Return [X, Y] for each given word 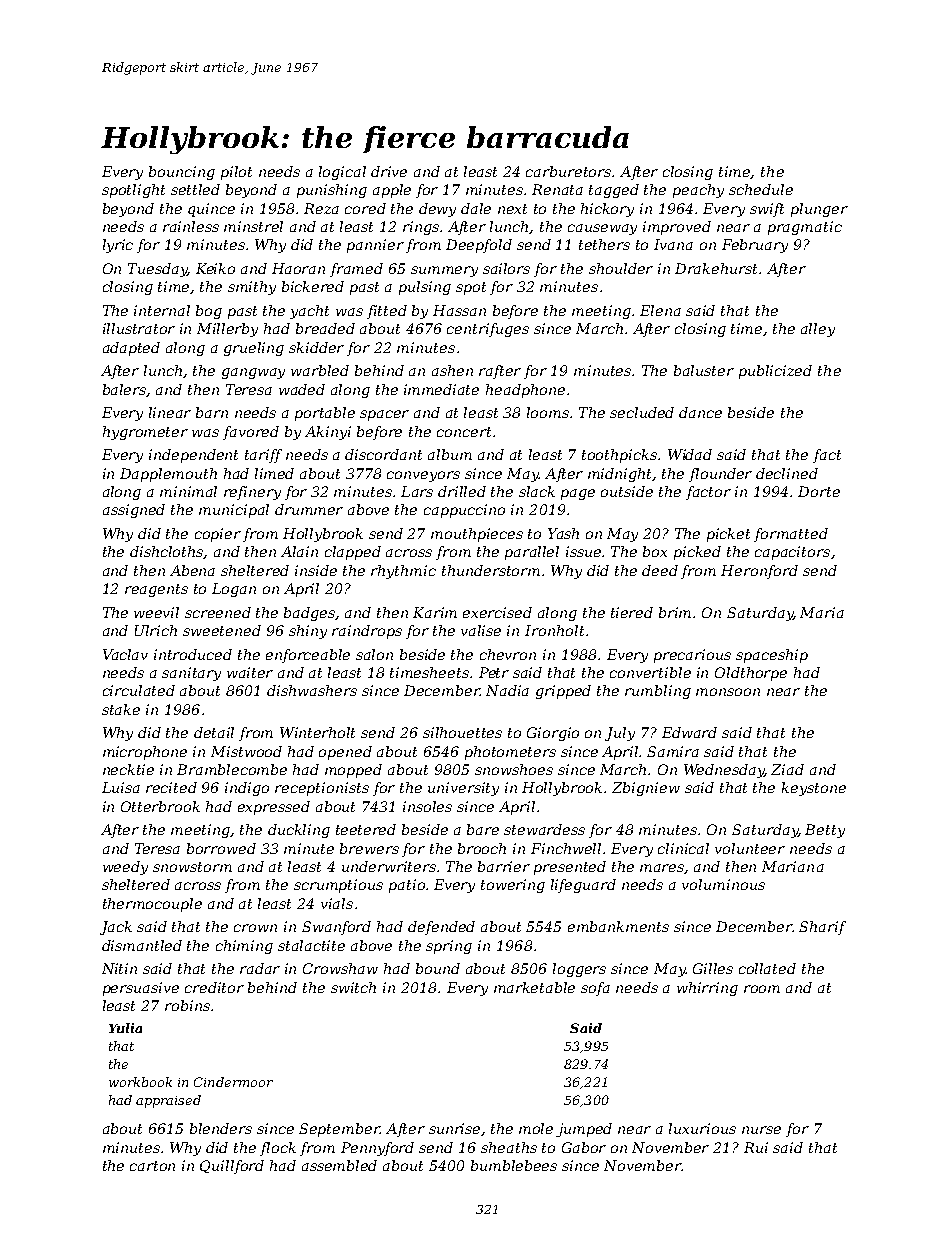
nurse [761, 1130]
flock [278, 1149]
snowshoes [514, 769]
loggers [579, 970]
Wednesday [724, 771]
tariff [263, 456]
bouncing [182, 173]
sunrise [455, 1129]
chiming [244, 947]
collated [767, 968]
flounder [720, 475]
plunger [819, 210]
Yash [563, 533]
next [512, 209]
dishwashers [312, 690]
